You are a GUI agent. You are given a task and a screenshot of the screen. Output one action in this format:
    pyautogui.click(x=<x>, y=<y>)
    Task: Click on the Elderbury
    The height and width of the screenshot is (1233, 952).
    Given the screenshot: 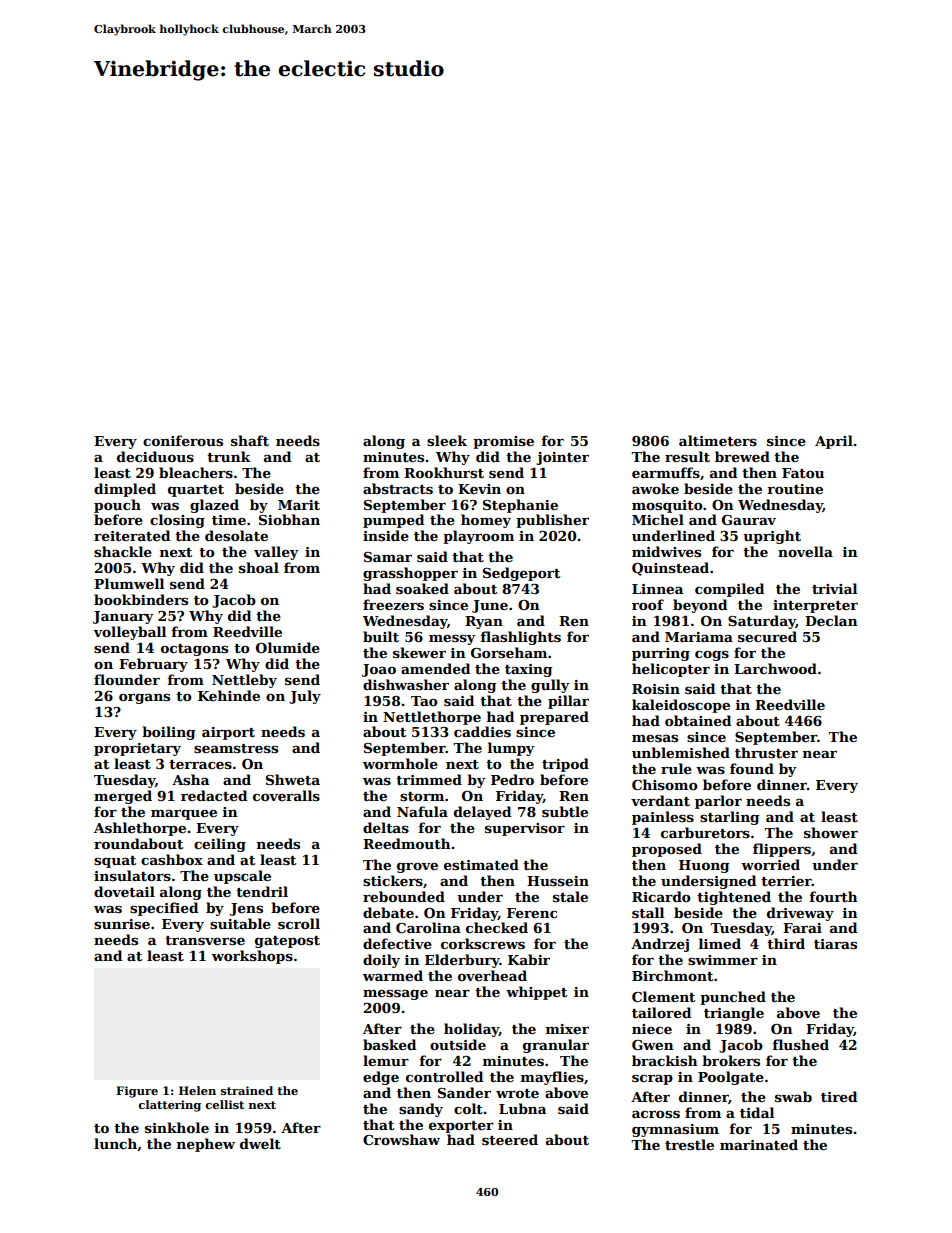 What is the action you would take?
    pyautogui.click(x=462, y=961)
